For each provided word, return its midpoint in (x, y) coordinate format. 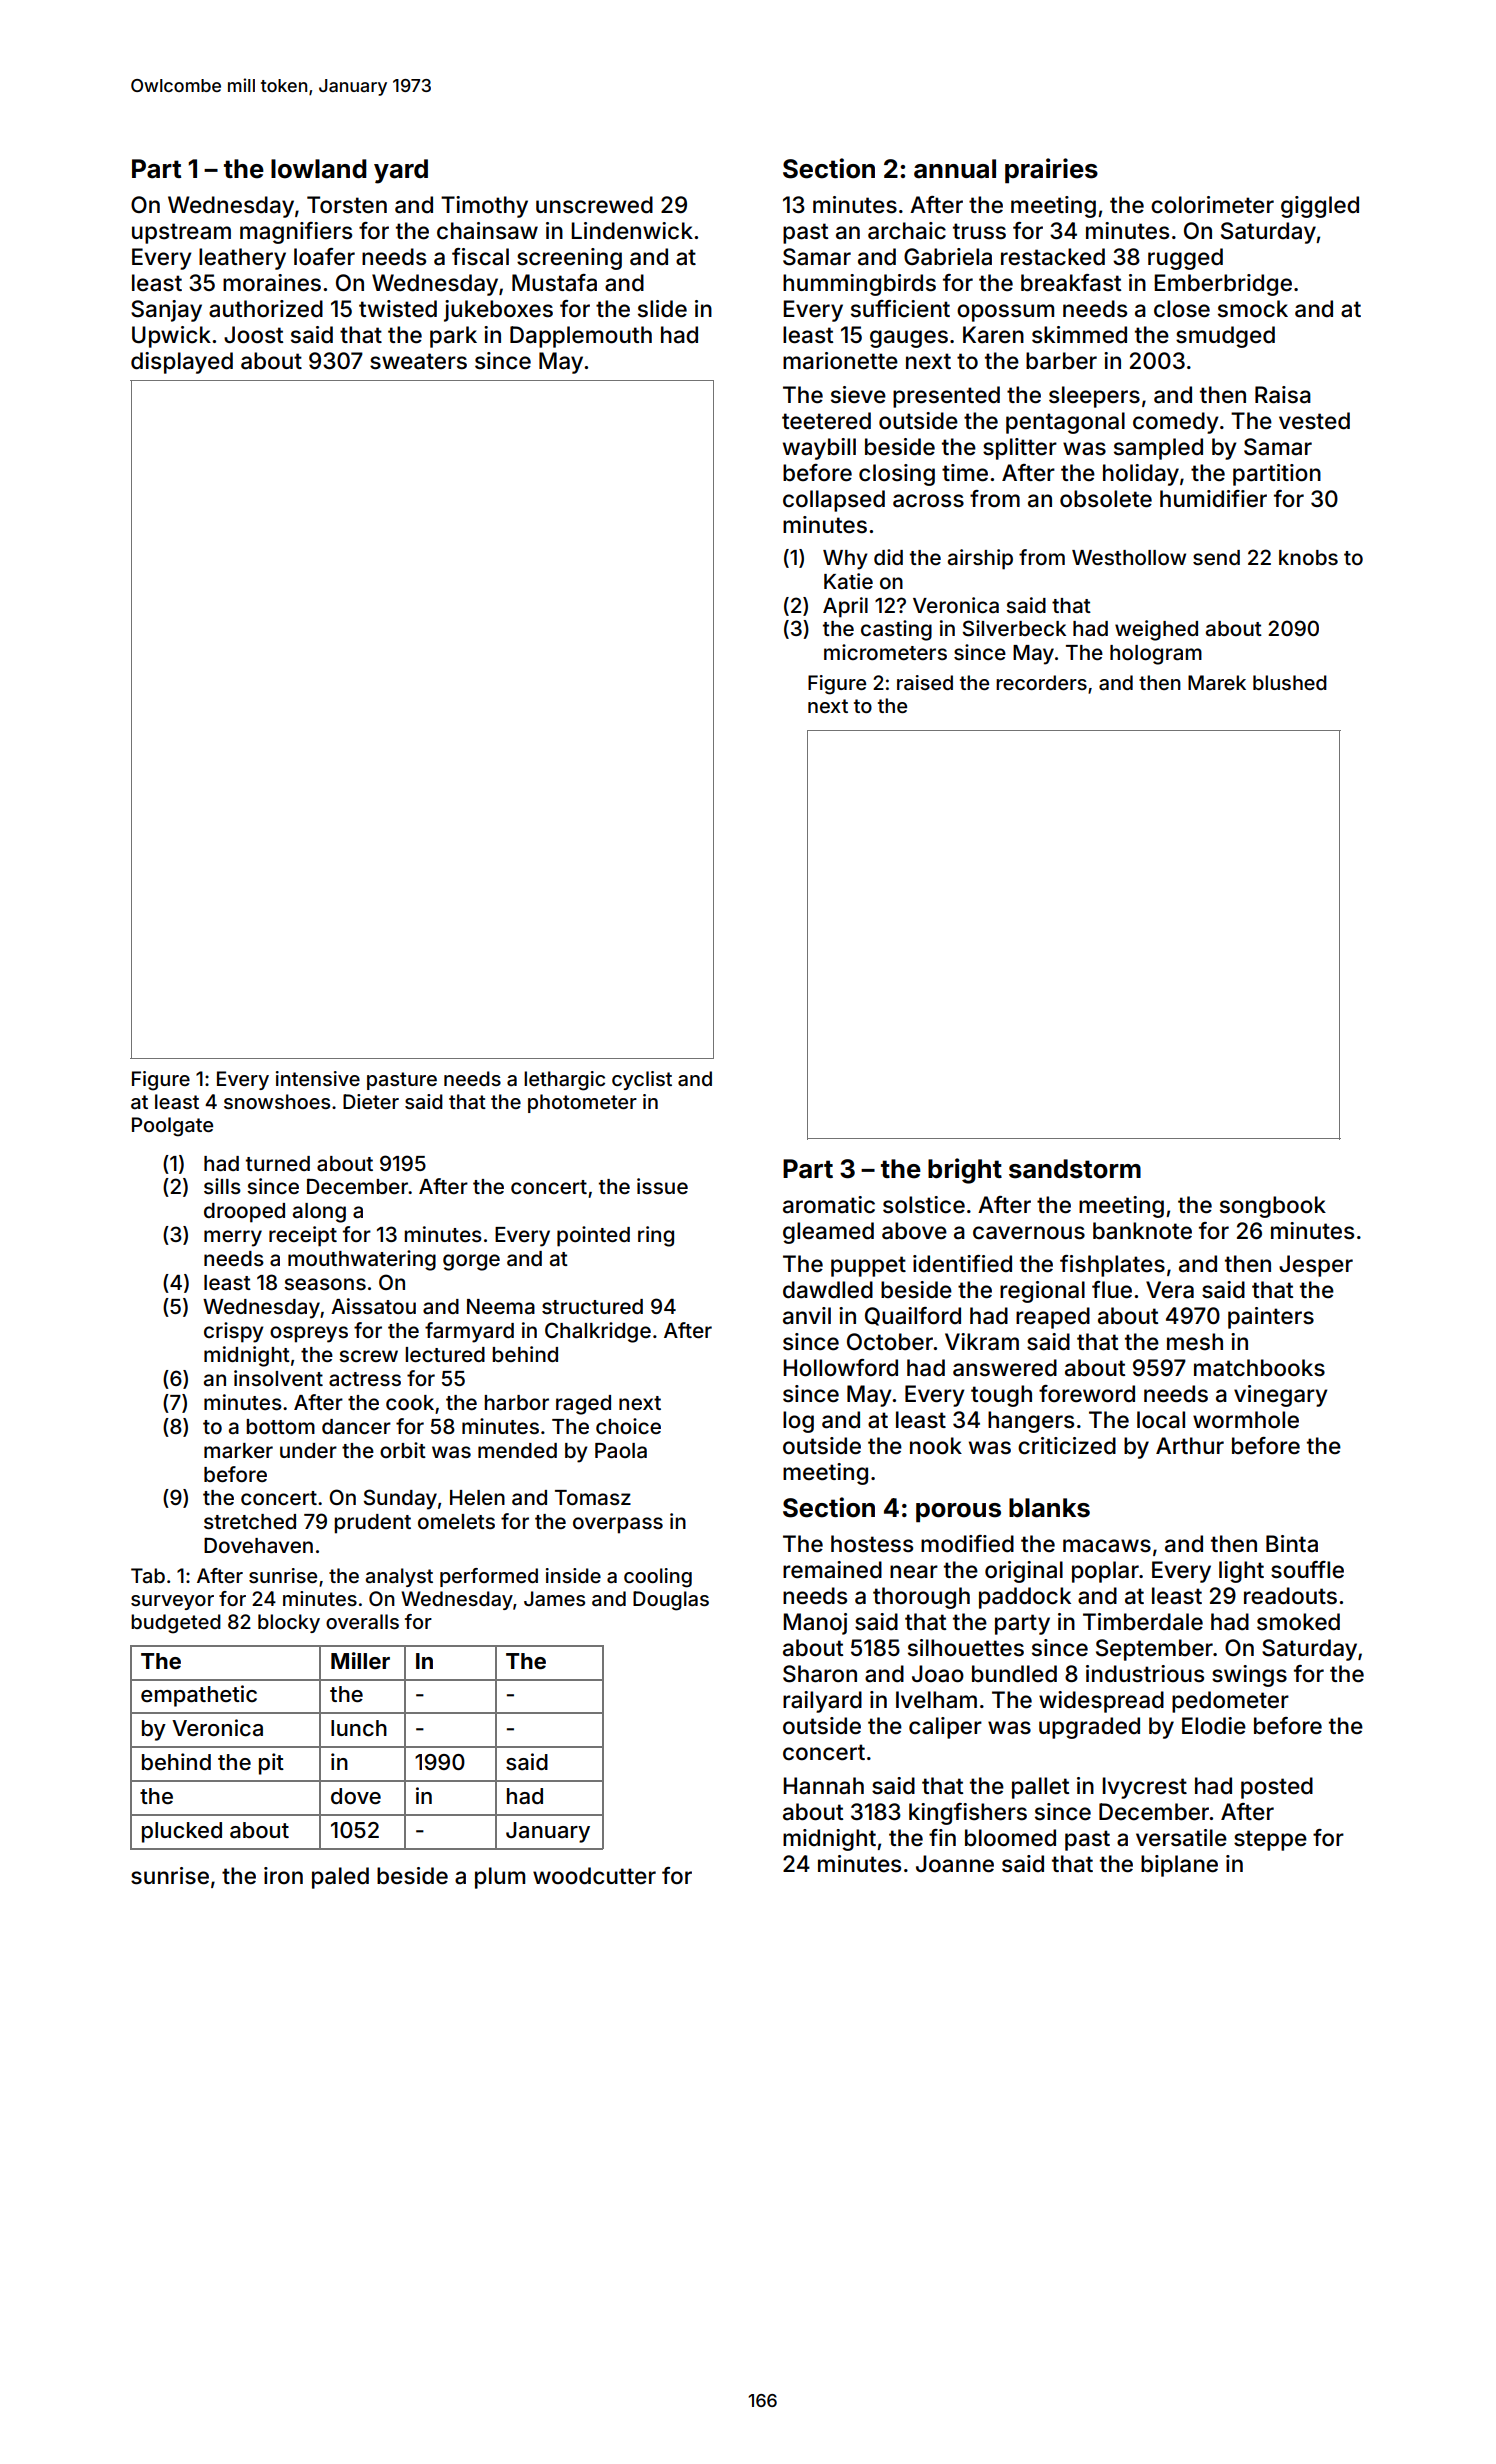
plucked (182, 1832)
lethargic (564, 1081)
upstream (181, 233)
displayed (182, 363)
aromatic (829, 1205)
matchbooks (1259, 1368)
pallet (1040, 1788)
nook (936, 1446)
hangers (1031, 1422)
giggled (1320, 207)
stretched (250, 1521)
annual (955, 169)
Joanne (955, 1864)
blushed (1290, 682)
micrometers (885, 652)
